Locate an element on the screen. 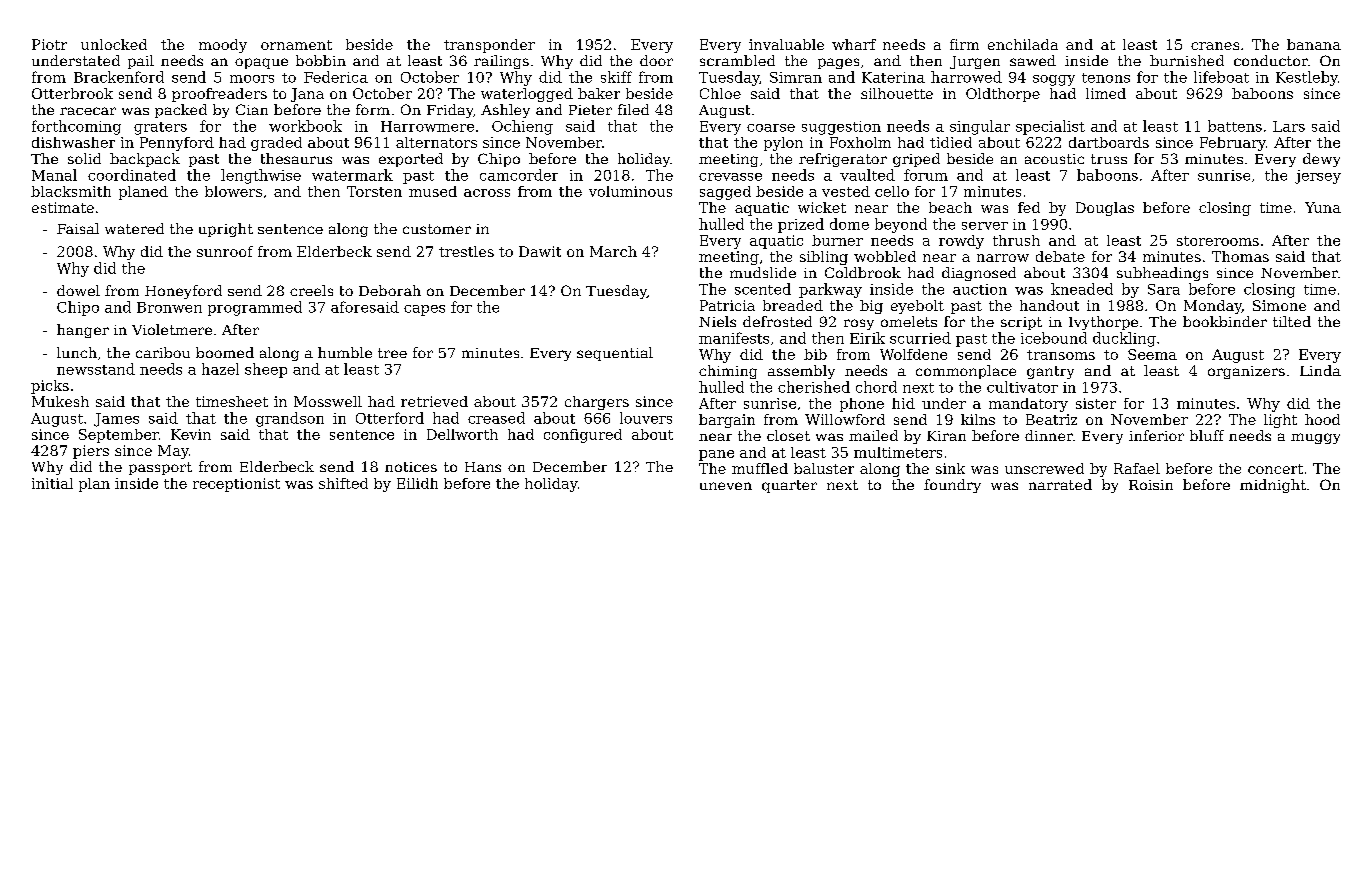 Image resolution: width=1372 pixels, height=887 pixels. sunroof is located at coordinates (225, 251).
